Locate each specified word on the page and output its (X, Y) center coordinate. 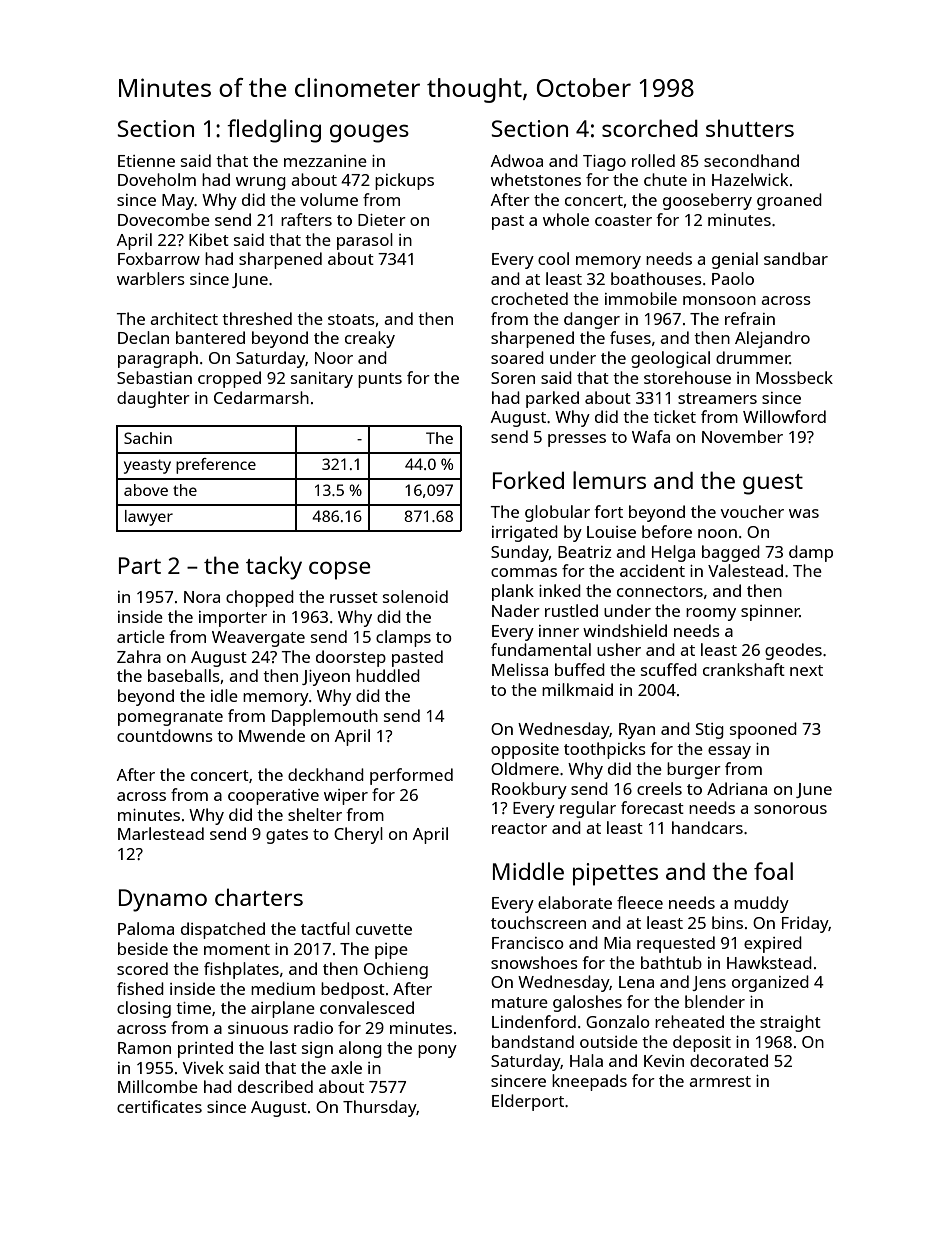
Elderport (528, 1102)
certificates (159, 1106)
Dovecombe (164, 219)
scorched (650, 128)
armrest (720, 1081)
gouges (369, 133)
